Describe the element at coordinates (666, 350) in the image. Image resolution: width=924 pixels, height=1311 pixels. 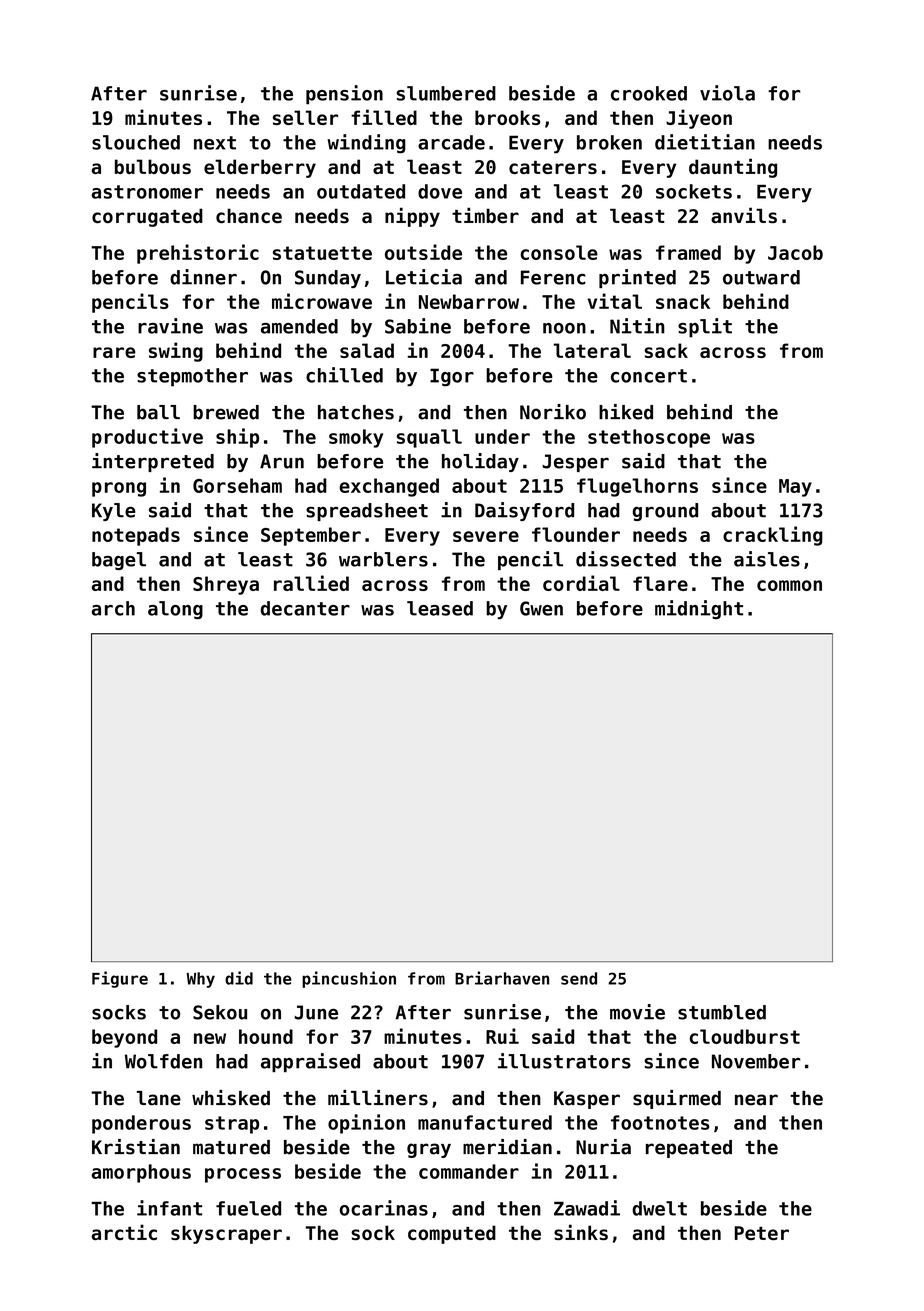
I see `sack` at that location.
